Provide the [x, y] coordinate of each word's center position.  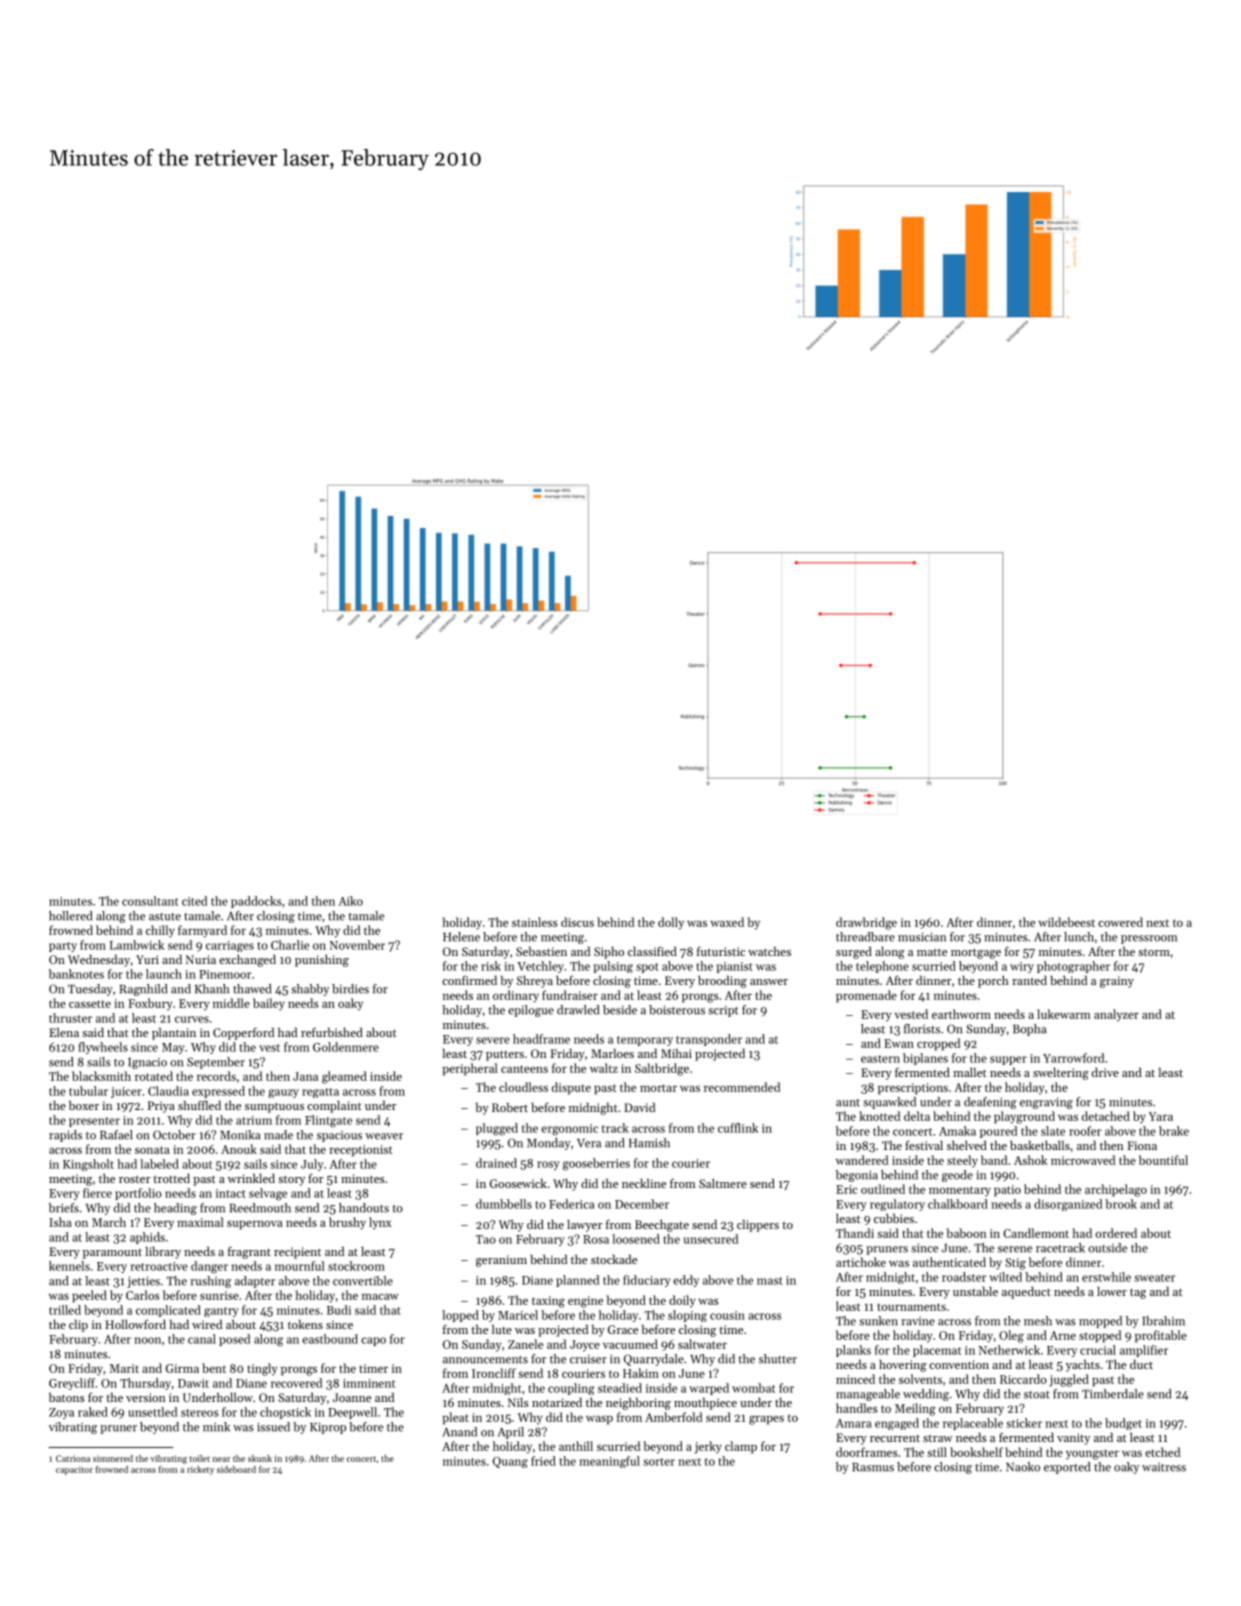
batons [67, 1397]
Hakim [641, 1373]
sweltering [1061, 1073]
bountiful [1163, 1160]
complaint [334, 1106]
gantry [221, 1312]
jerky [708, 1447]
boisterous [677, 1010]
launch [164, 974]
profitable [1161, 1336]
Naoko [1023, 1467]
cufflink [738, 1128]
